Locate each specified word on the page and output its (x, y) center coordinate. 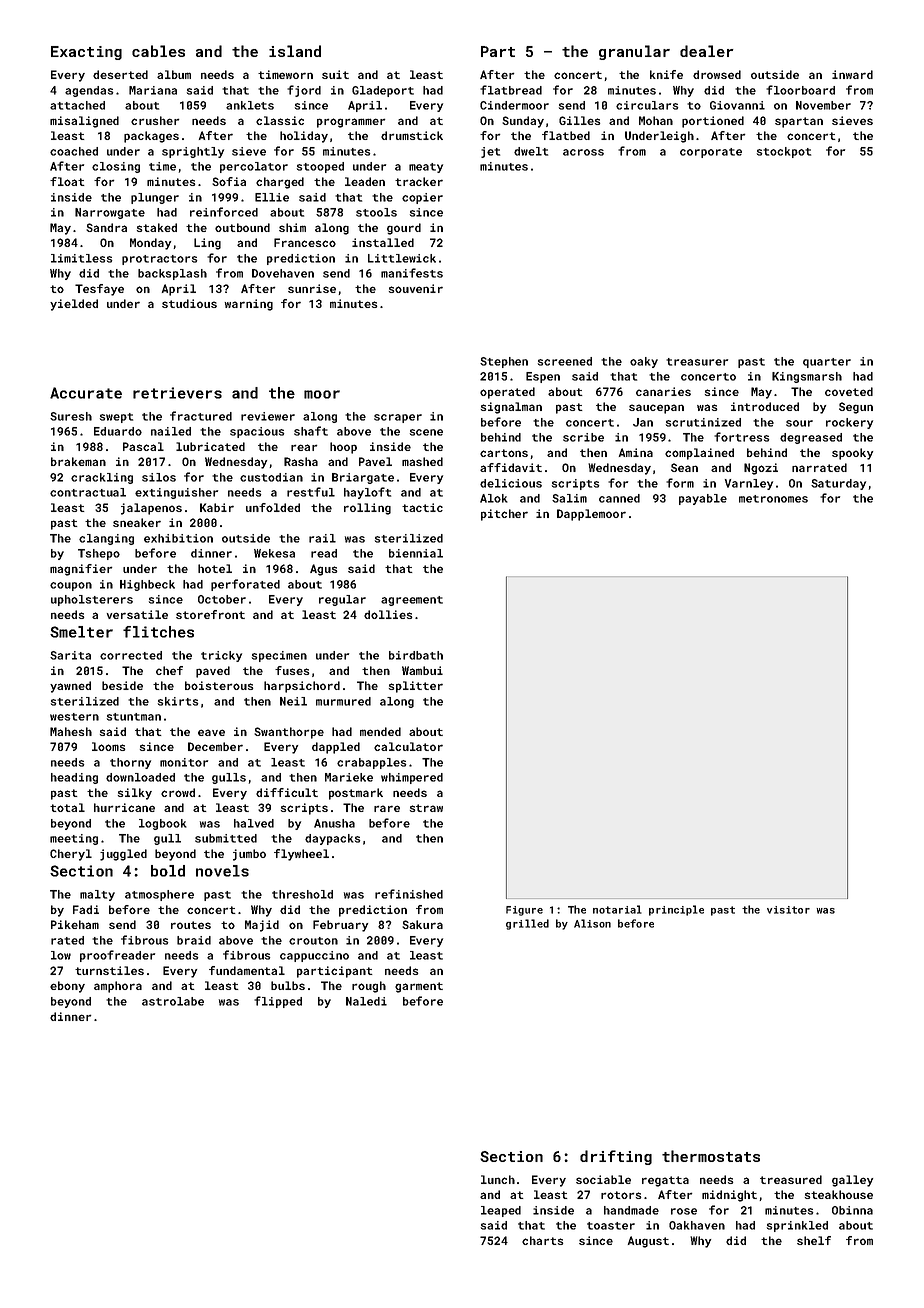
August (648, 1242)
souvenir (415, 288)
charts (543, 1240)
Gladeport (383, 91)
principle (676, 910)
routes (191, 925)
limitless (82, 258)
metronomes (773, 499)
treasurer (697, 362)
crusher (155, 120)
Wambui (422, 670)
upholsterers (92, 600)
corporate (711, 153)
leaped (501, 1211)
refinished (409, 894)
